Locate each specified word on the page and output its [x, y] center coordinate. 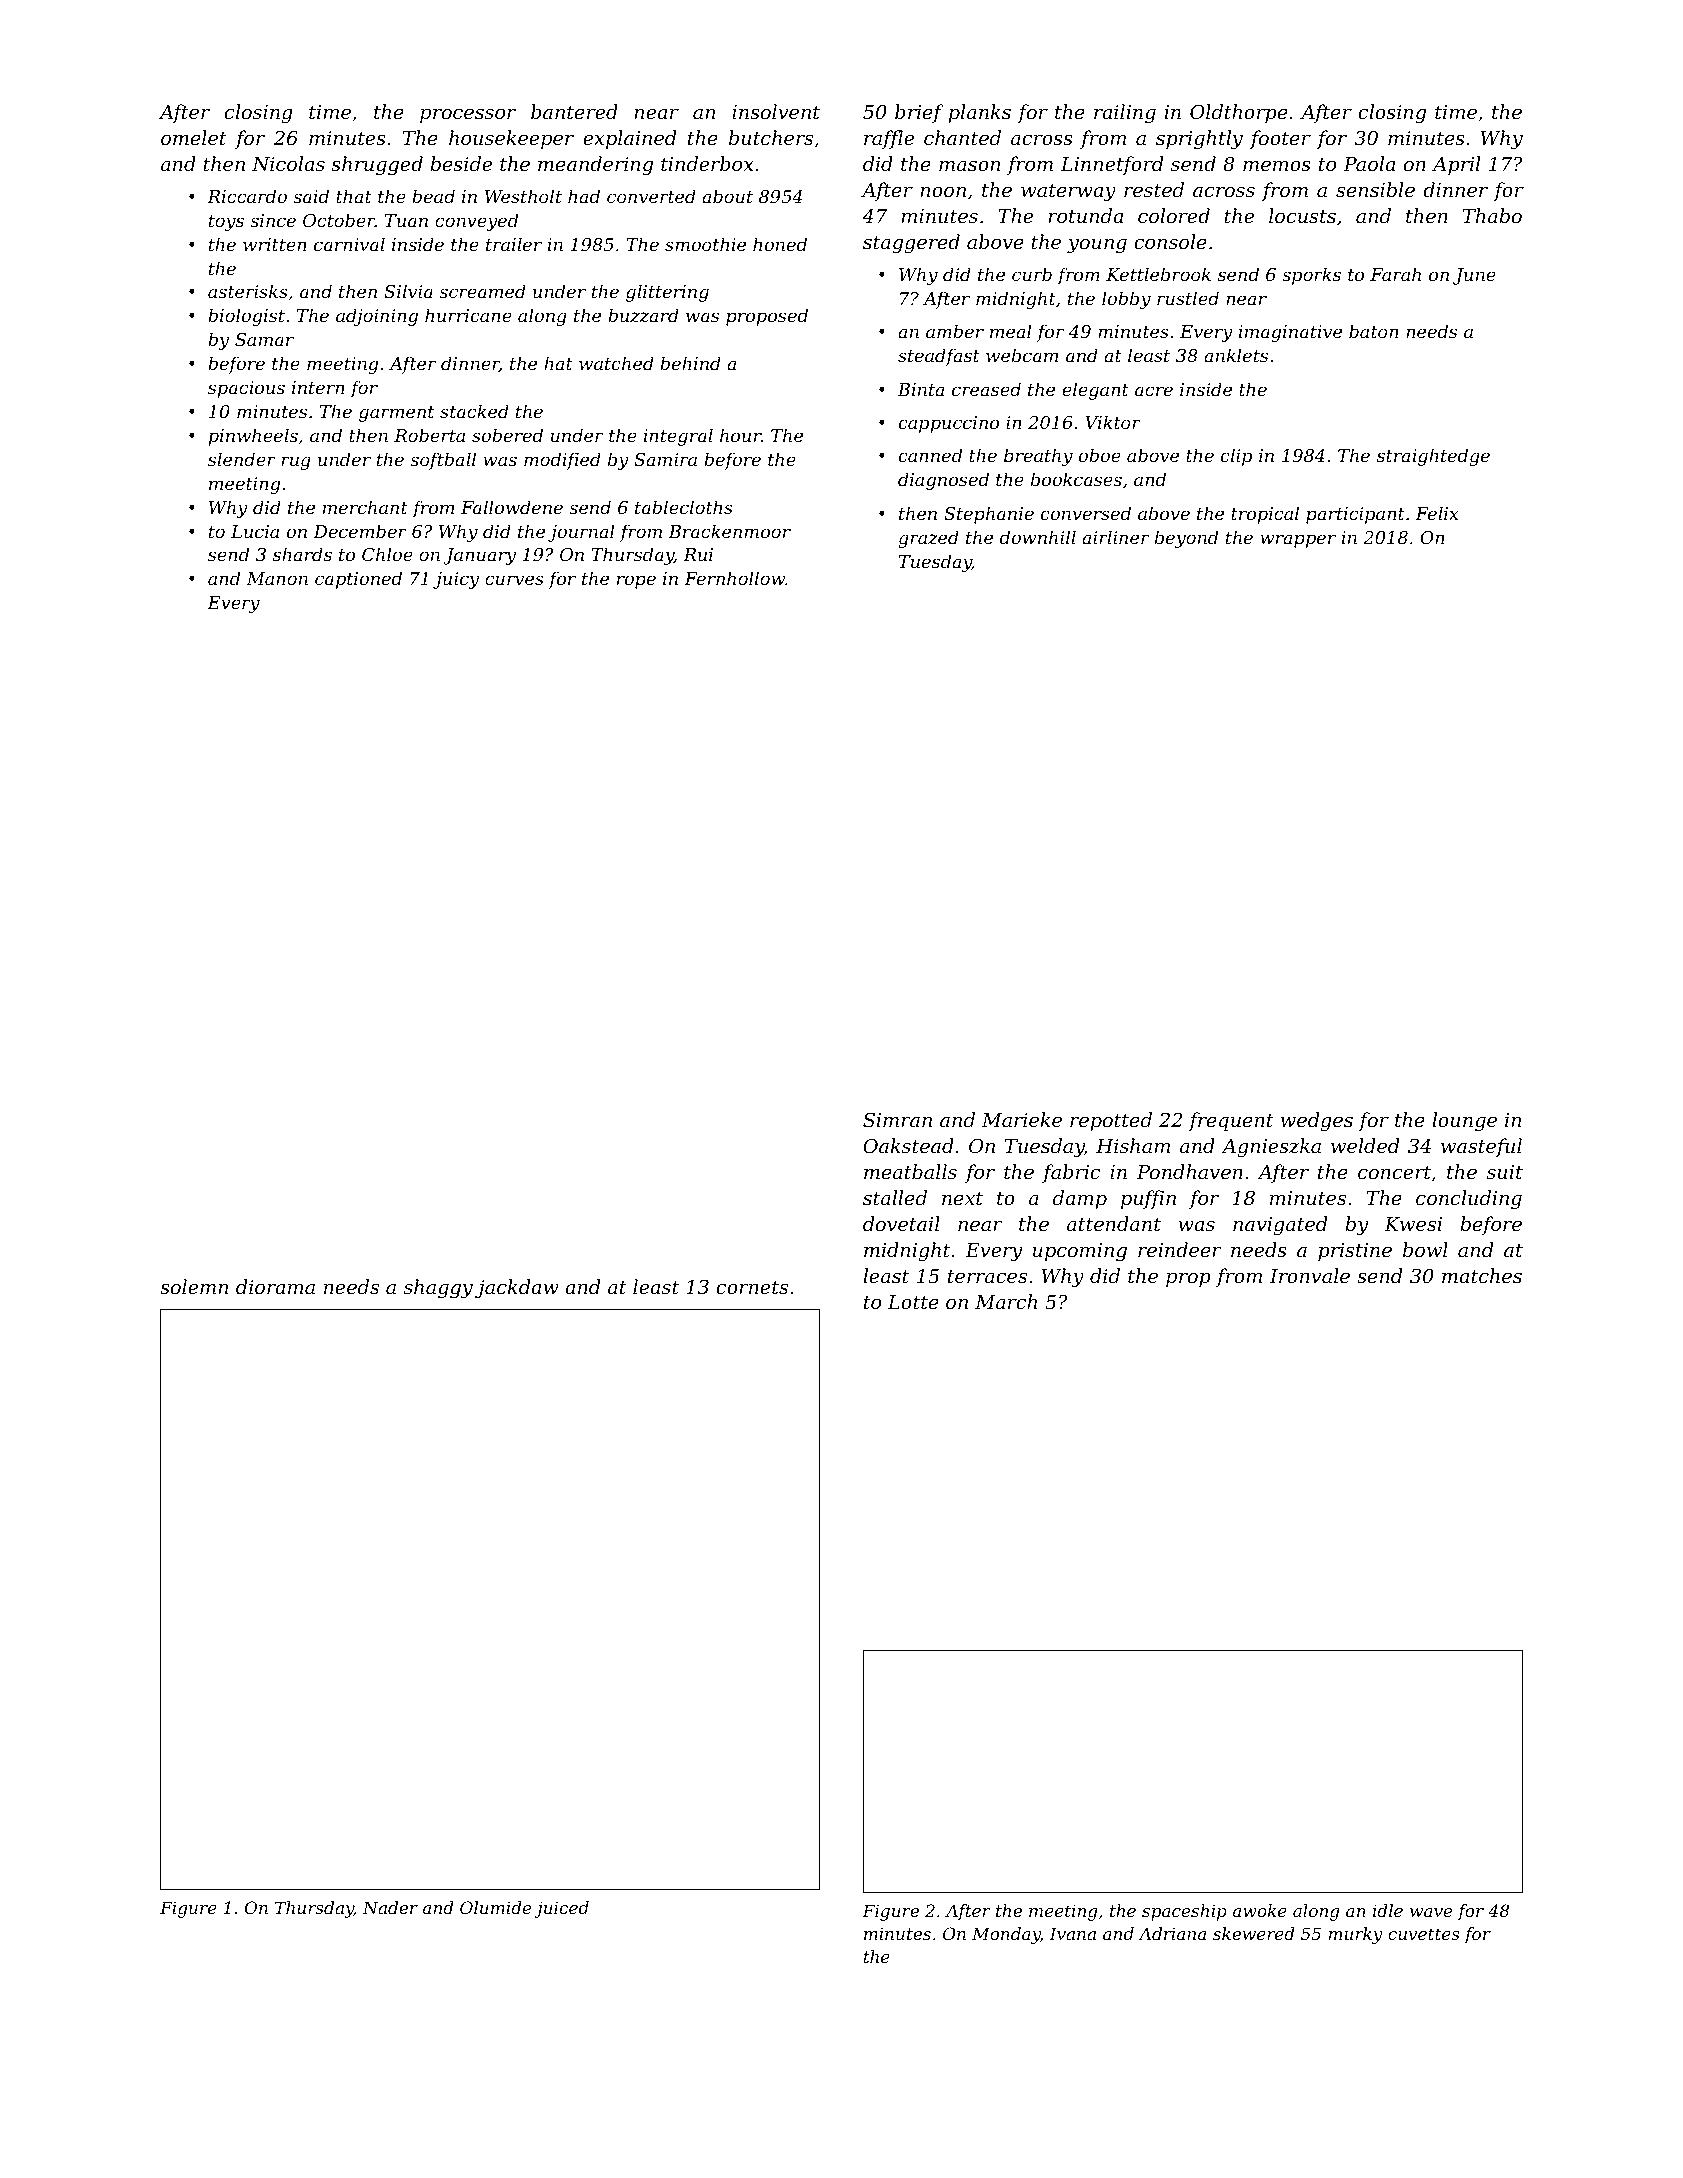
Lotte [913, 1302]
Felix [1436, 513]
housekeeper [511, 139]
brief [919, 113]
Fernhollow [734, 578]
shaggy [438, 1289]
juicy [456, 580]
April [1456, 165]
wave [1431, 1912]
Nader [390, 1907]
